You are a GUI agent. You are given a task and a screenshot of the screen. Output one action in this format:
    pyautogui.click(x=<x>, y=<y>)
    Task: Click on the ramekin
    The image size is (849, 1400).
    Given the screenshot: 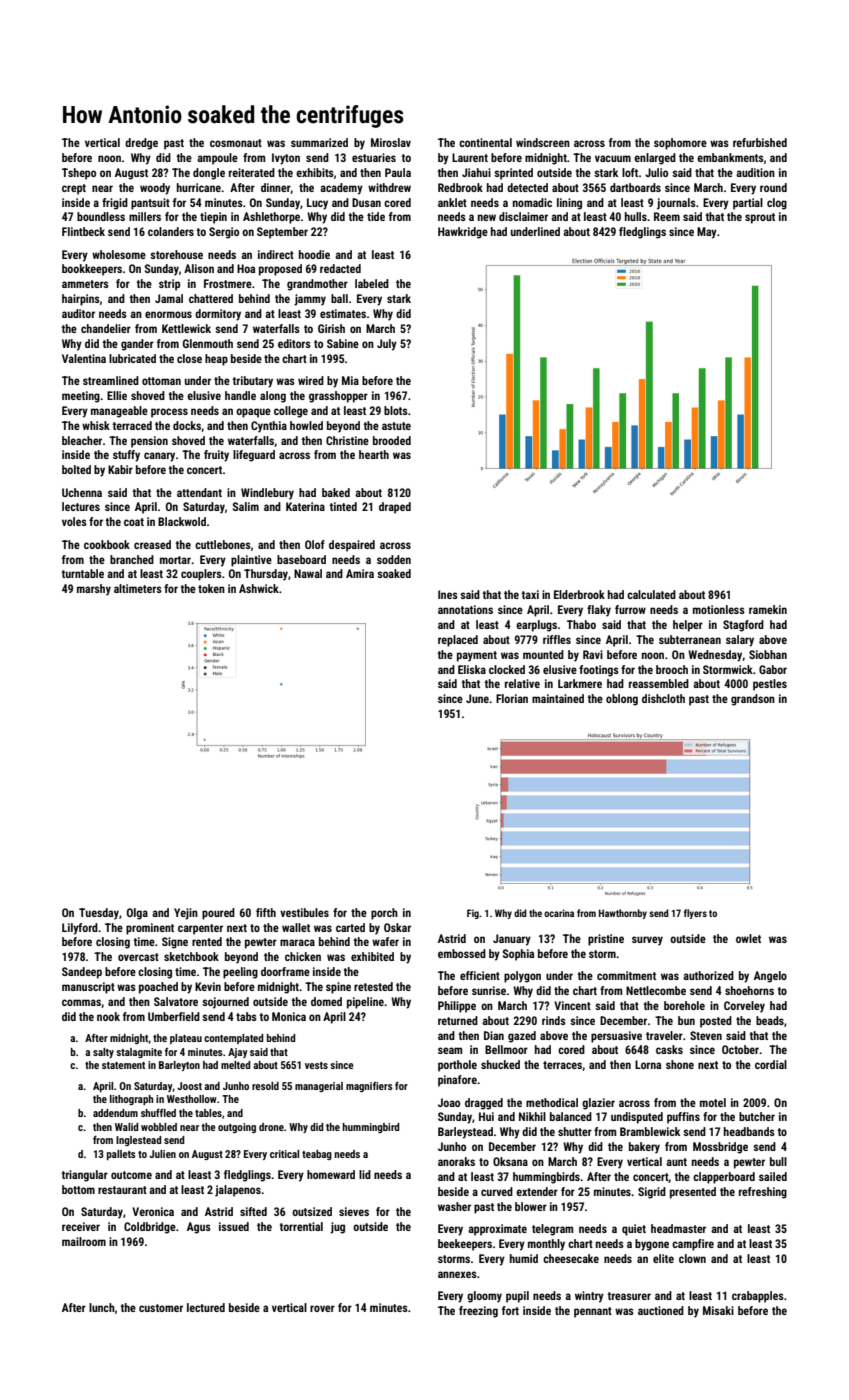 What is the action you would take?
    pyautogui.click(x=768, y=609)
